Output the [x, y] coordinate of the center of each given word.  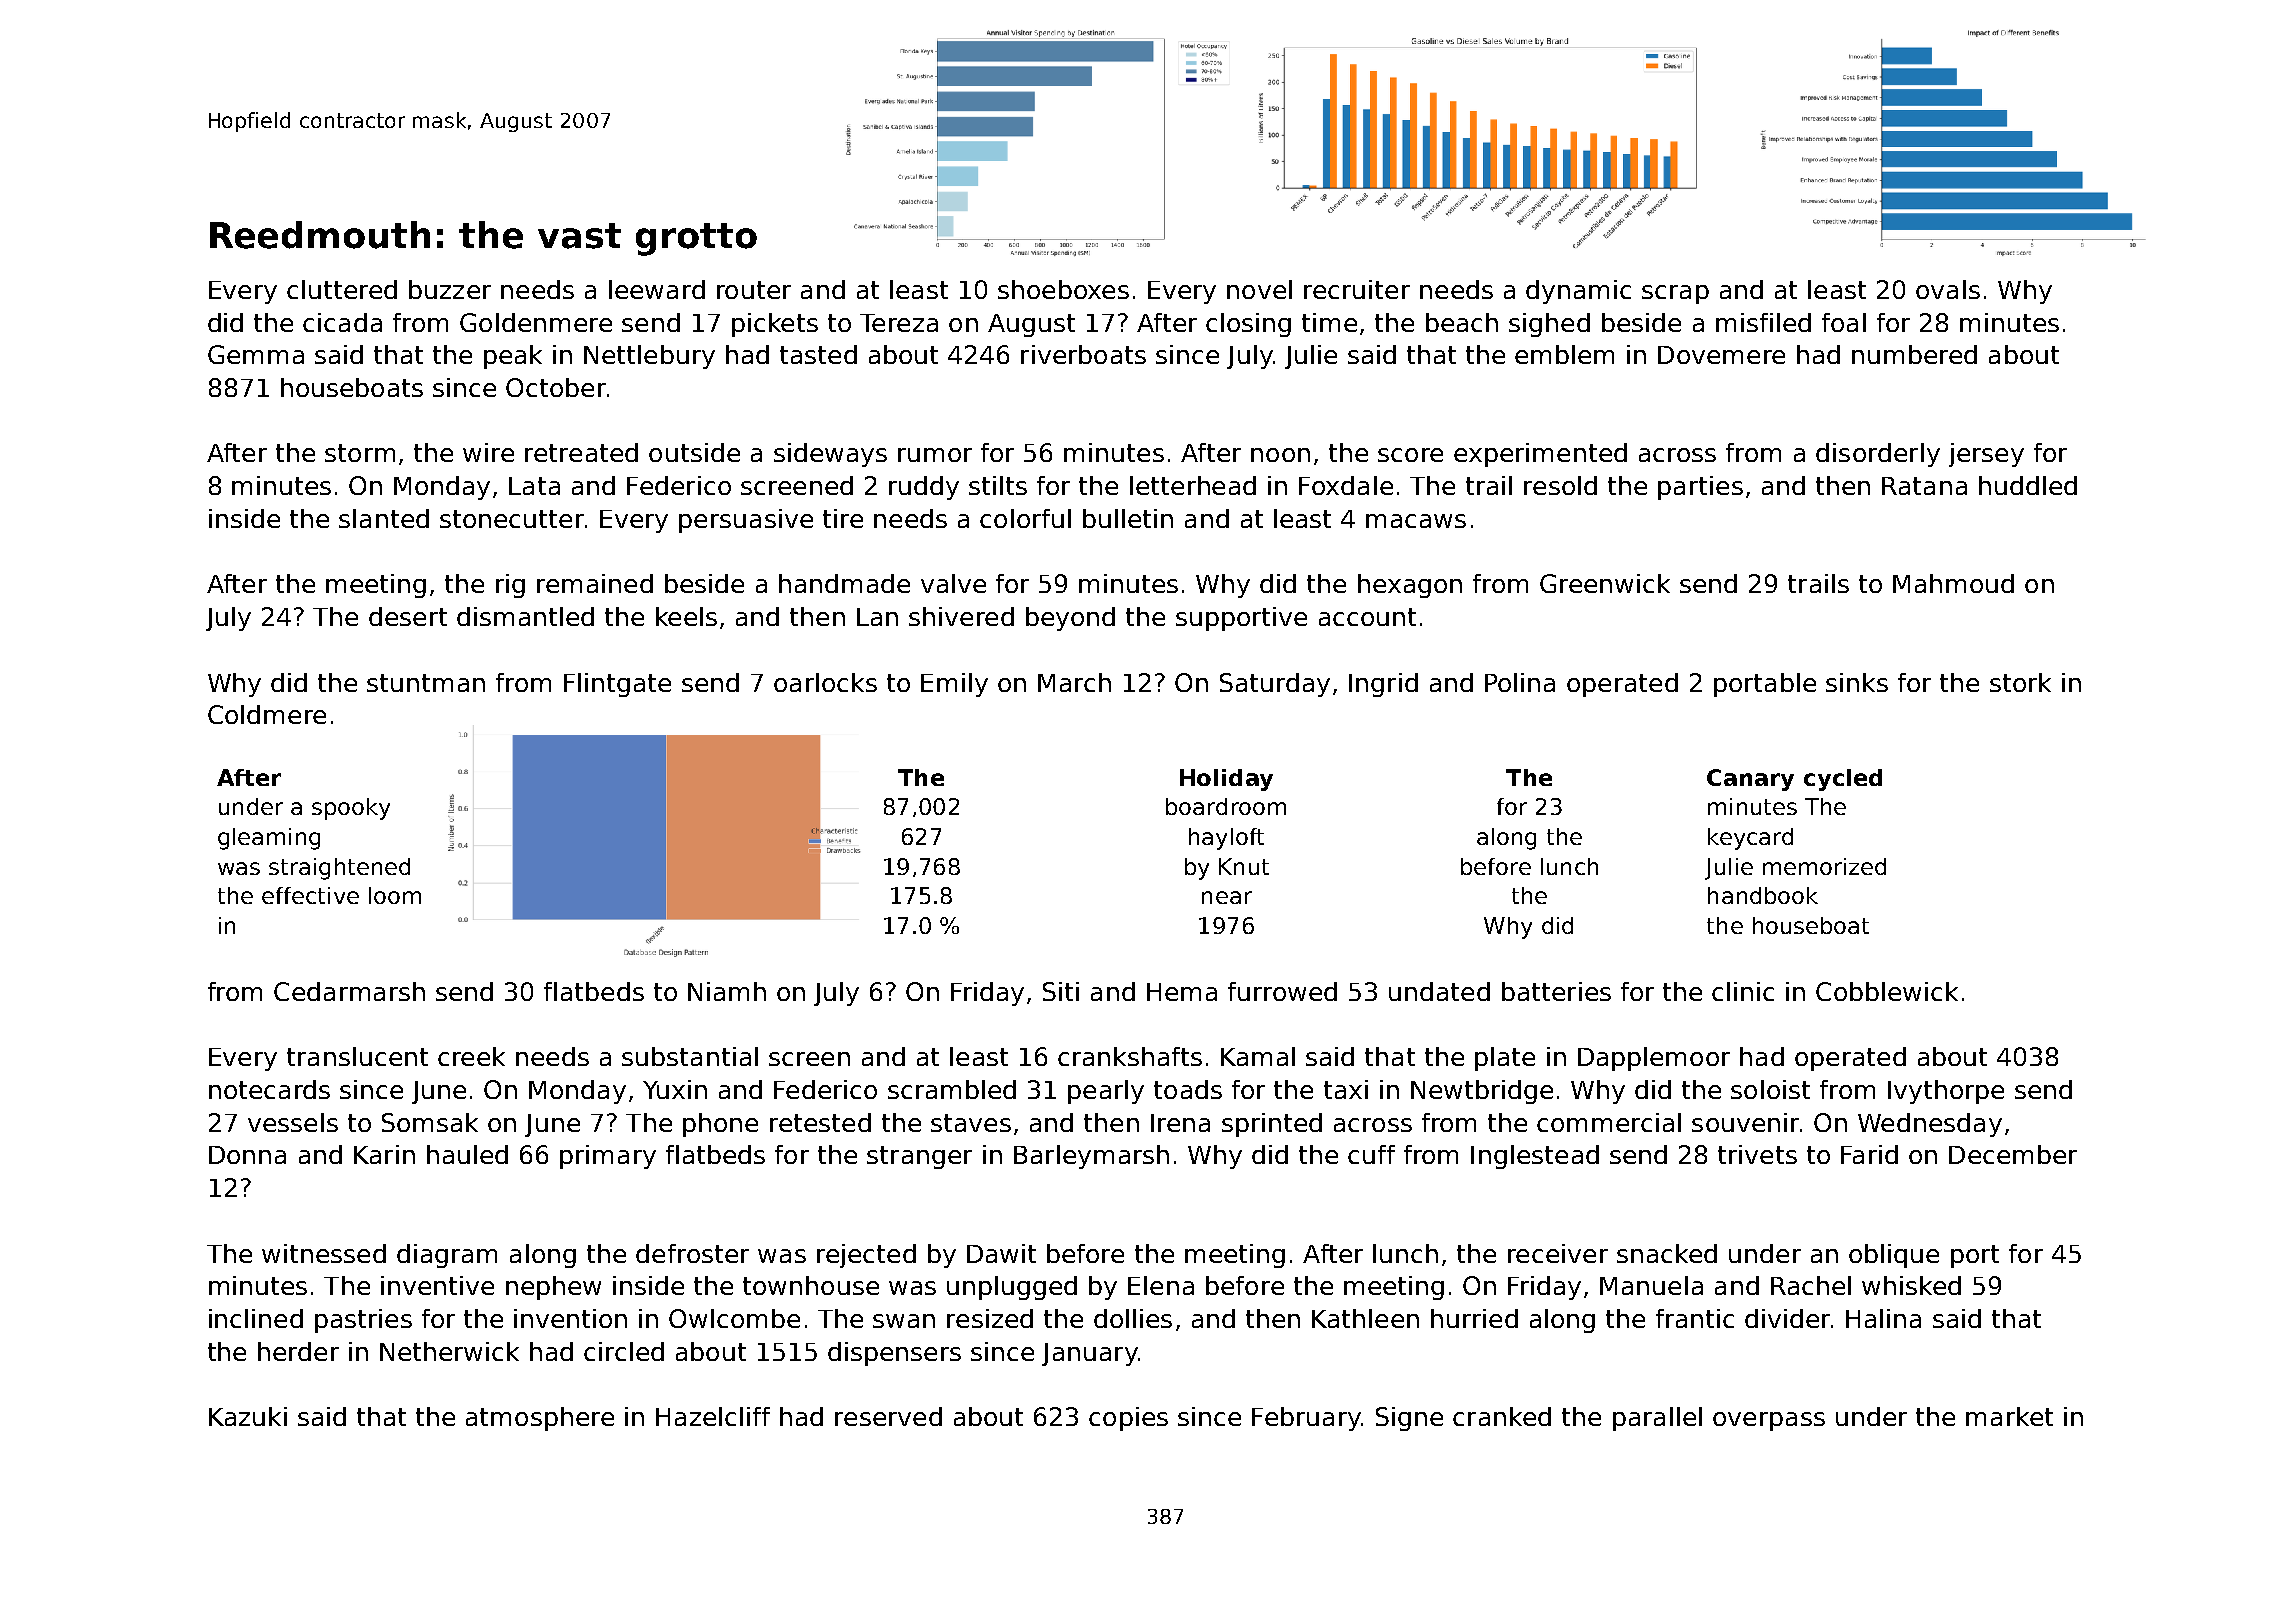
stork [2020, 682]
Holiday [1226, 780]
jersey [1986, 455]
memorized [1824, 866]
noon [1280, 455]
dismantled [525, 616]
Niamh [727, 991]
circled [624, 1351]
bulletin [1128, 518]
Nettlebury [649, 357]
